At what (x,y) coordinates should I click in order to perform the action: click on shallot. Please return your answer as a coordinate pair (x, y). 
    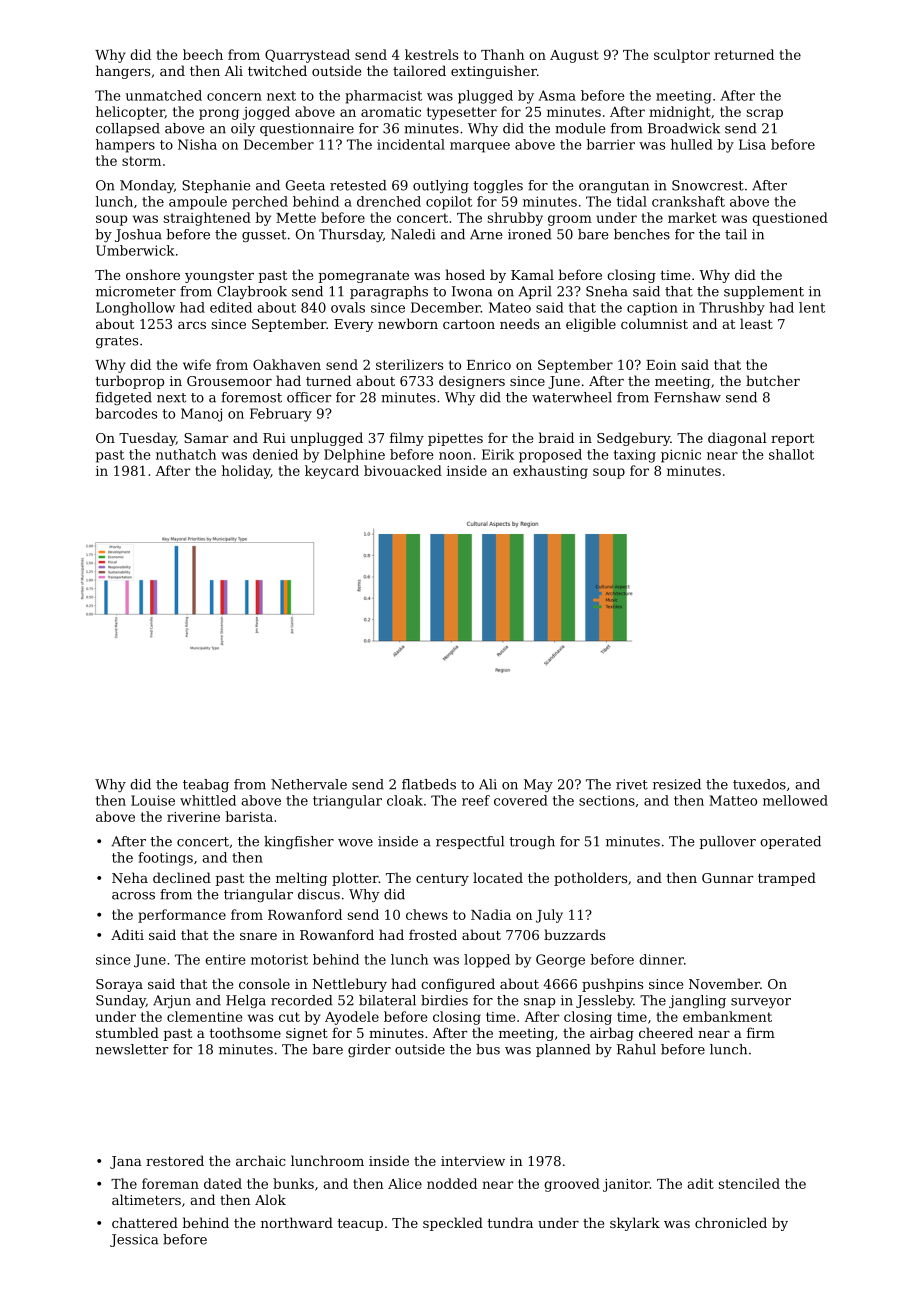
    Looking at the image, I should click on (791, 454).
